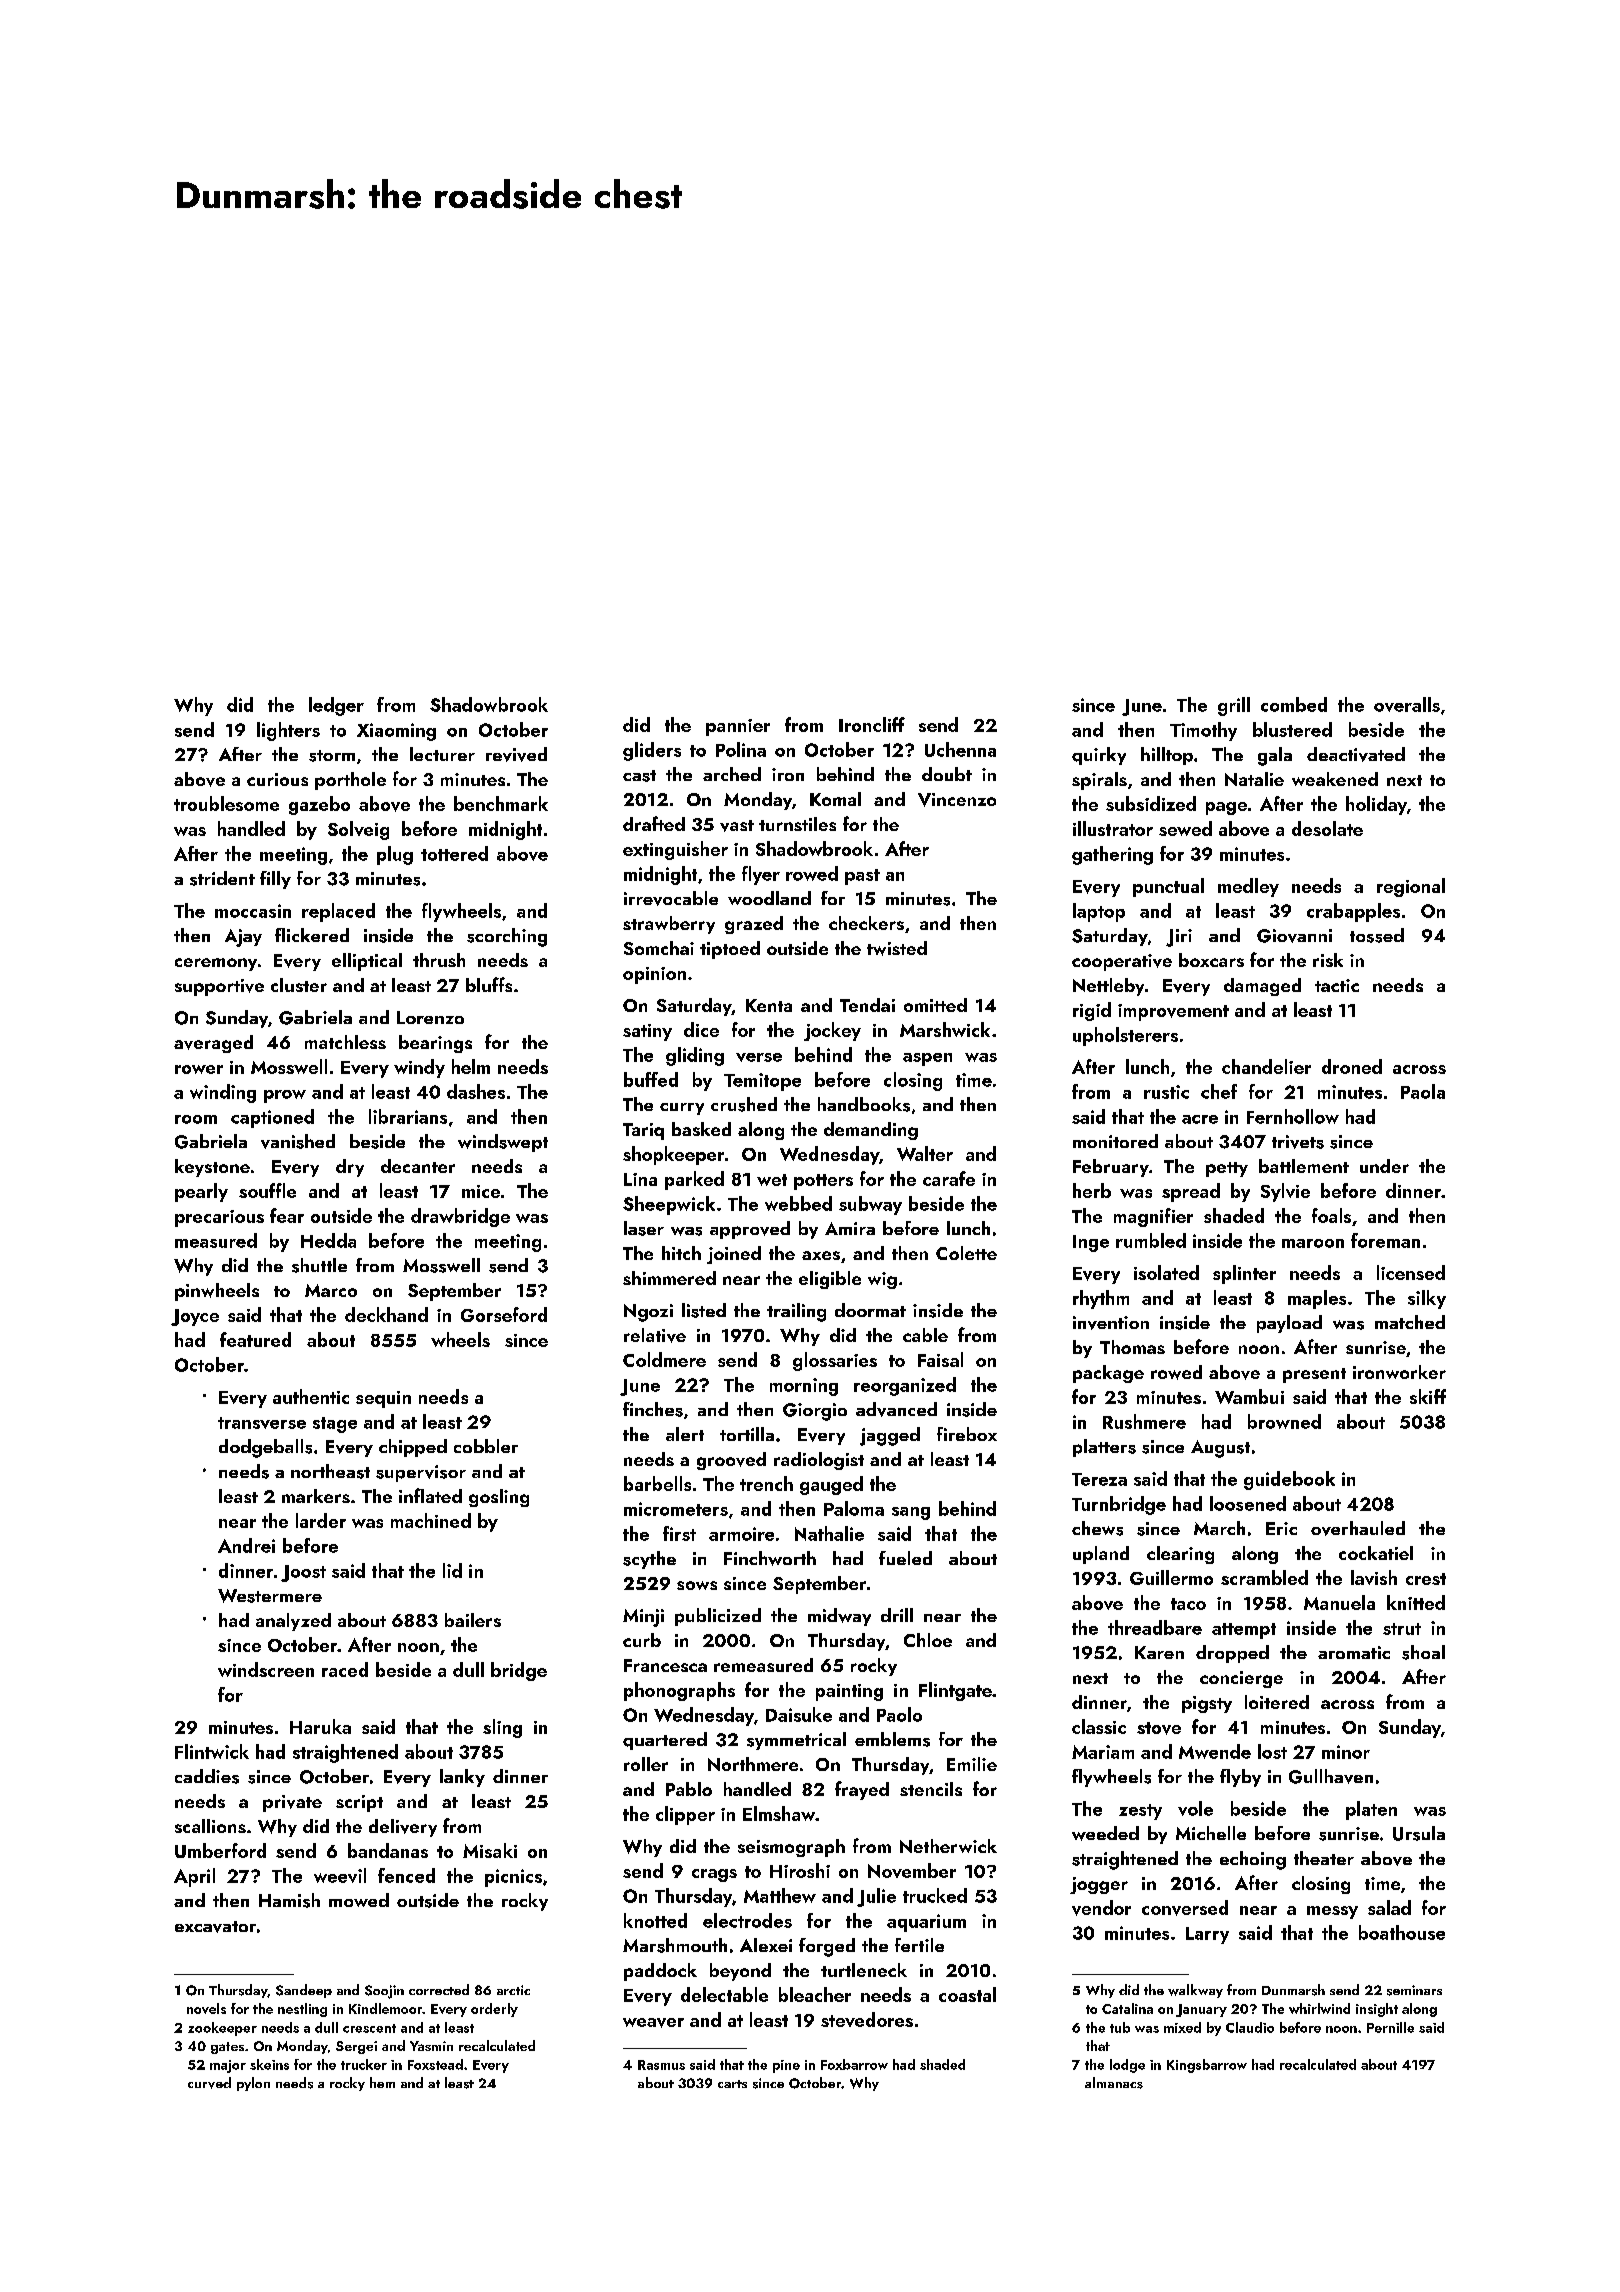 The width and height of the document is (1620, 2292). I want to click on troublesome, so click(226, 803).
